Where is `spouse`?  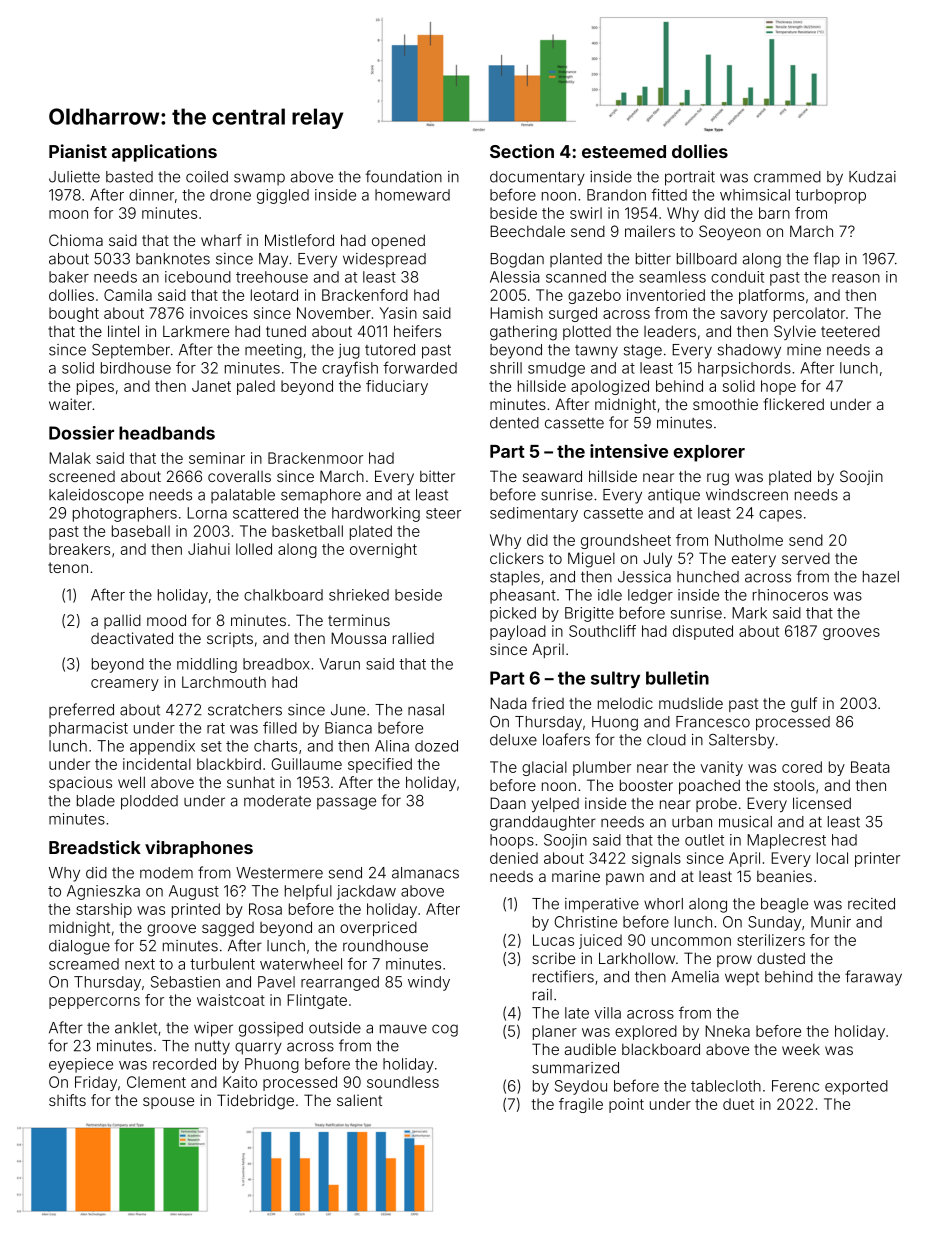
spouse is located at coordinates (168, 1103).
